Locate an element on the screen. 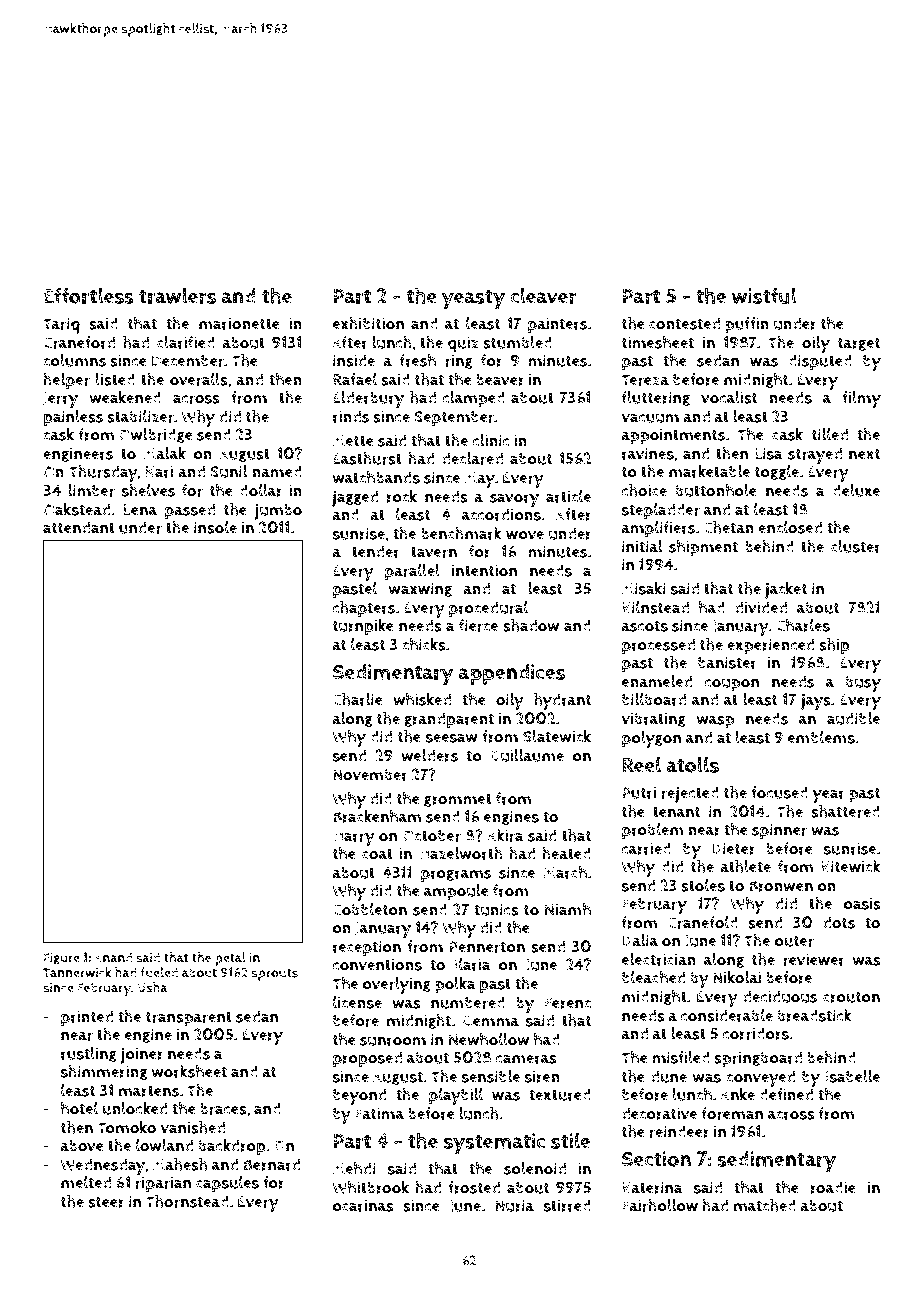  attendant is located at coordinates (79, 527).
